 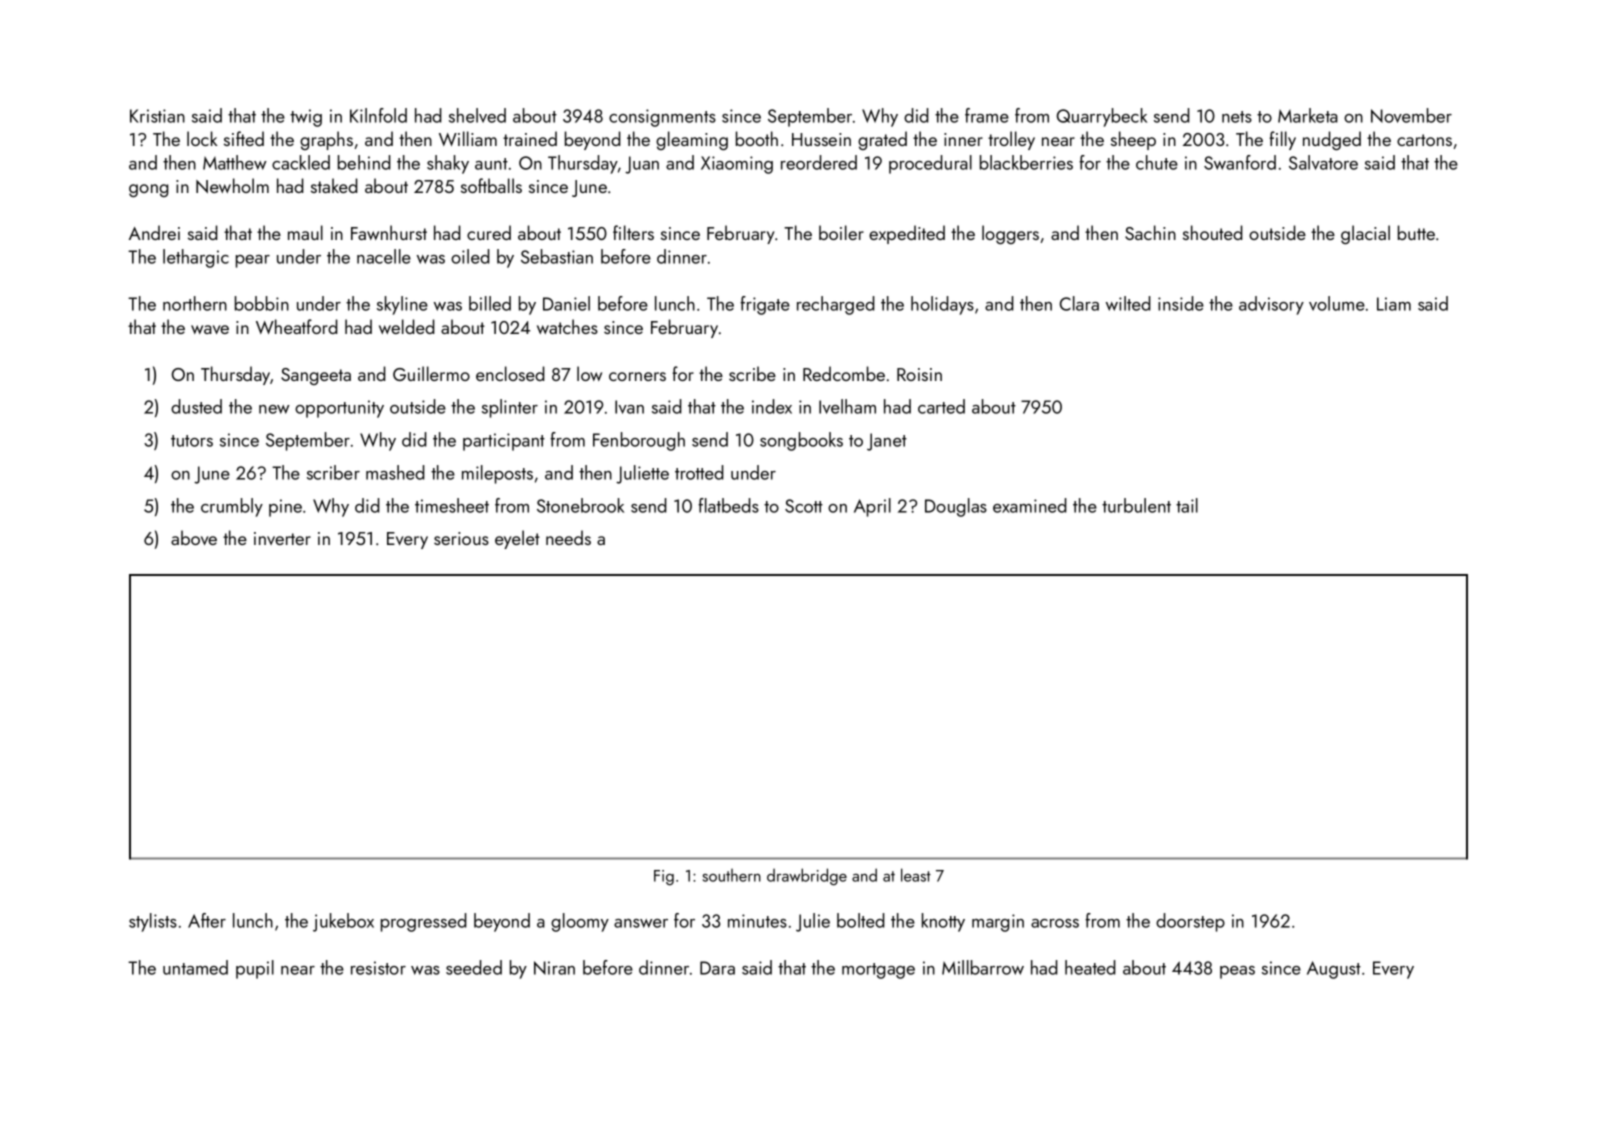 What do you see at coordinates (262, 303) in the image?
I see `bobbin` at bounding box center [262, 303].
